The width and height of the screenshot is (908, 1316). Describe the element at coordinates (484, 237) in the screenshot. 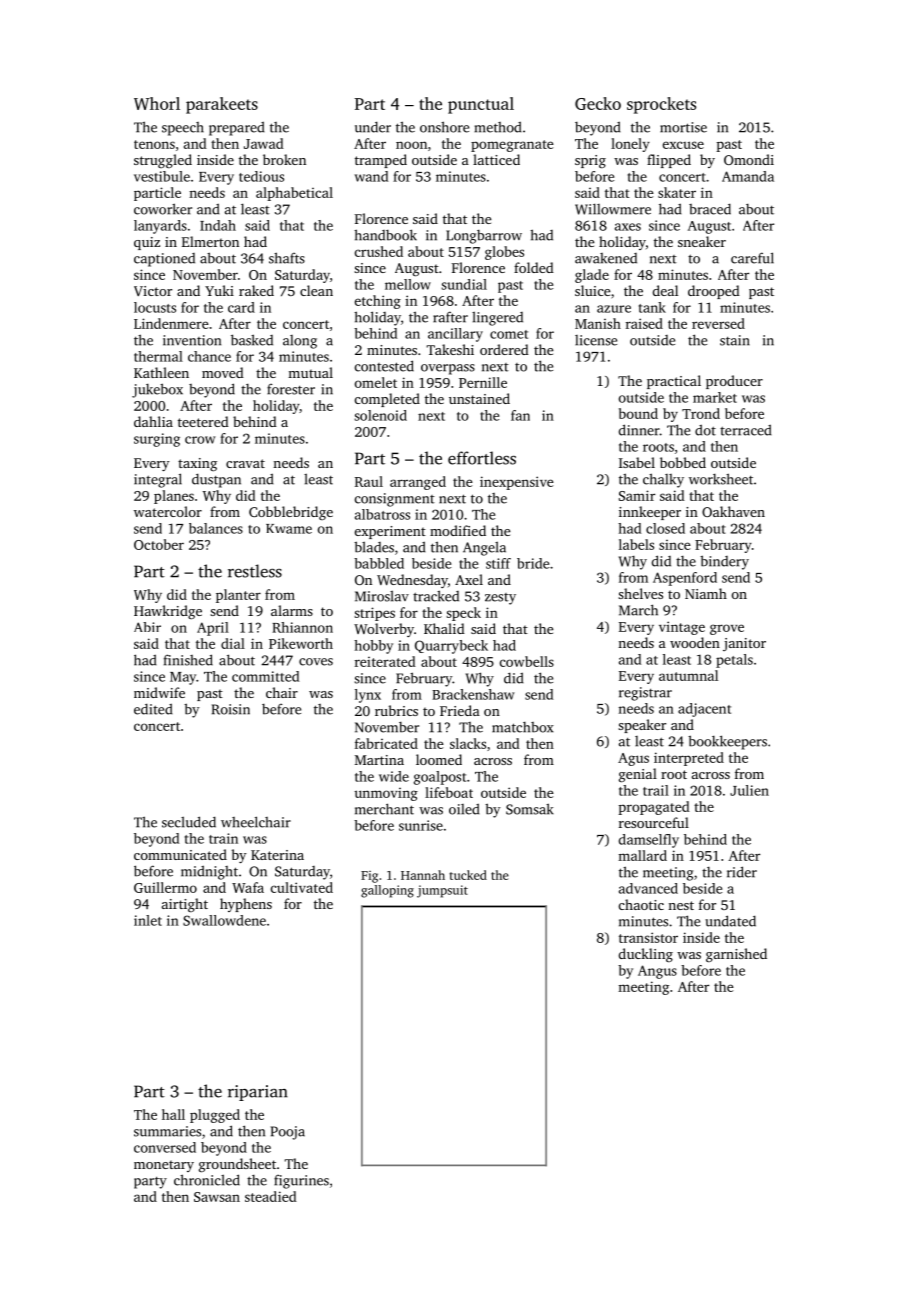

I see `Longbarrow` at that location.
